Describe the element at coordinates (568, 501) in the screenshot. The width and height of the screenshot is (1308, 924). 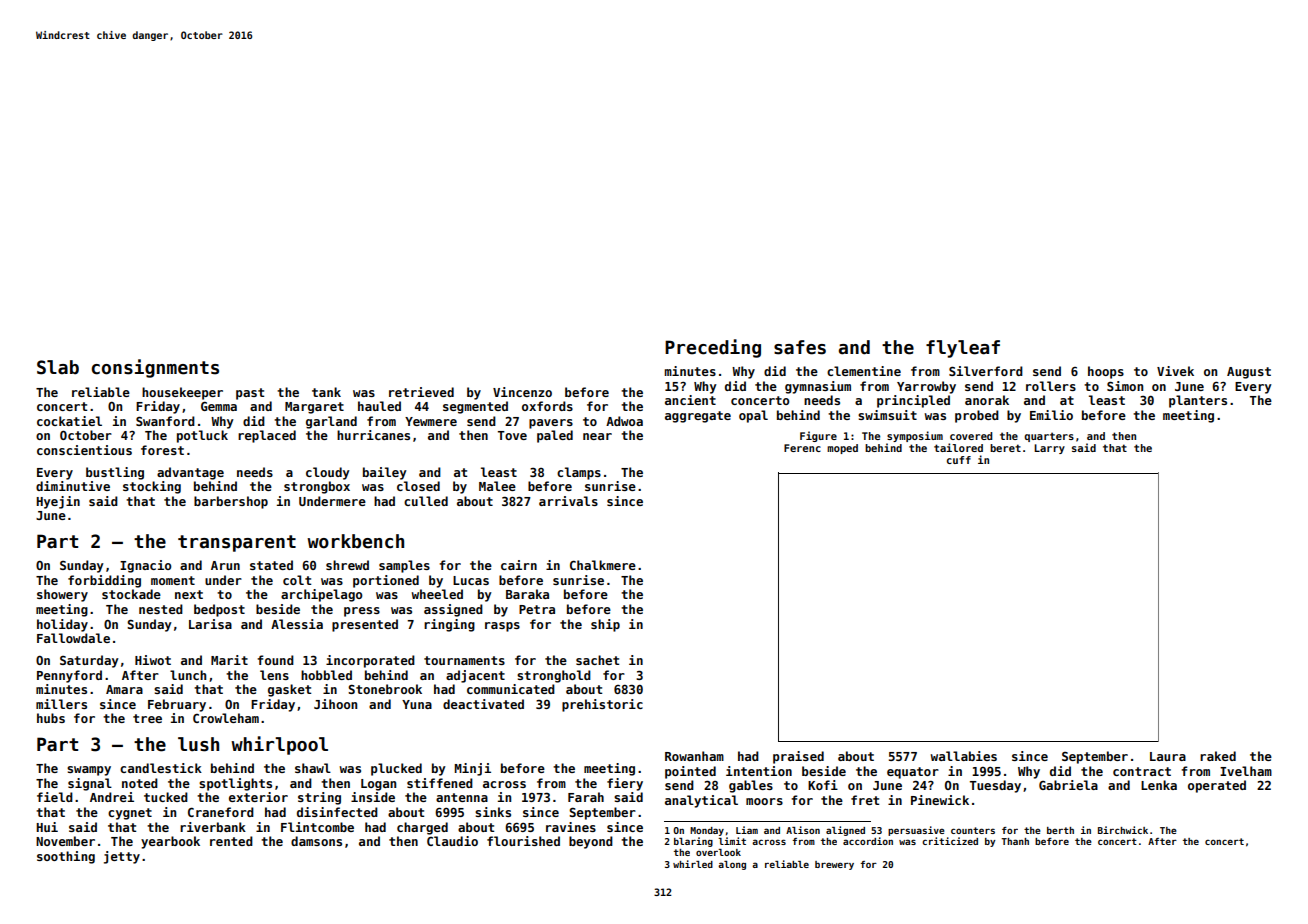
I see `arrivals` at that location.
